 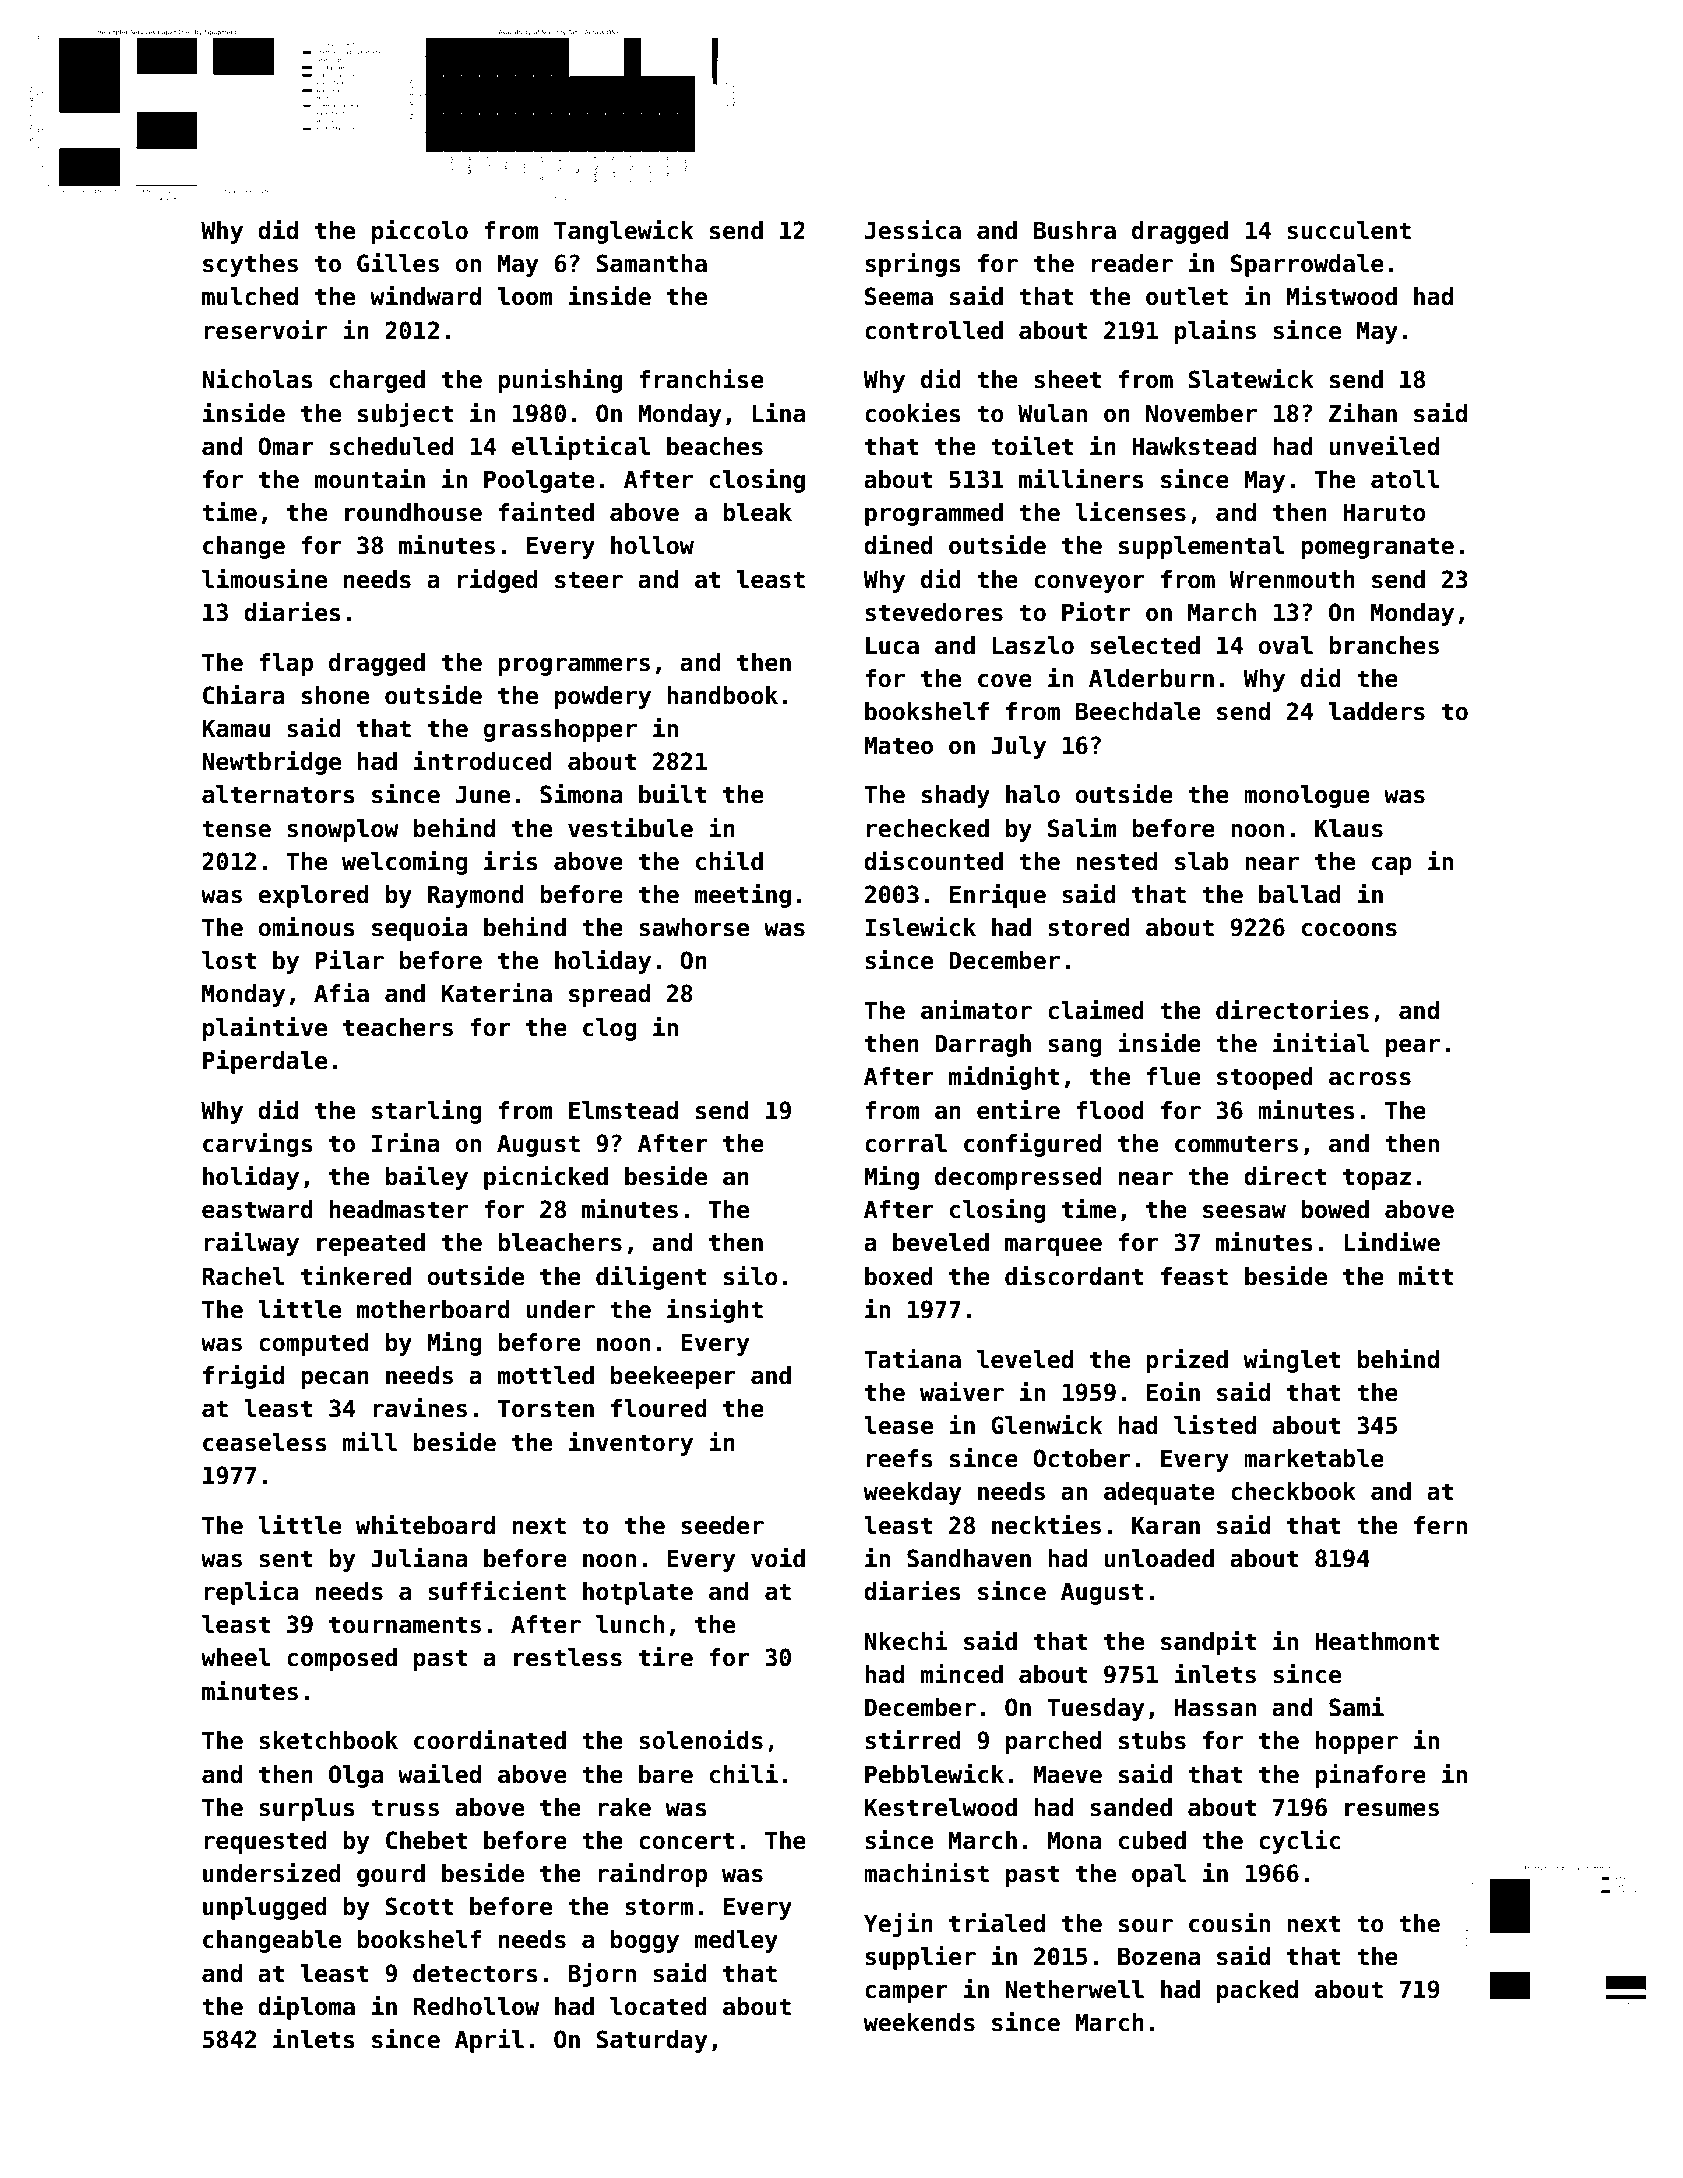 What do you see at coordinates (1349, 230) in the image?
I see `succulent` at bounding box center [1349, 230].
